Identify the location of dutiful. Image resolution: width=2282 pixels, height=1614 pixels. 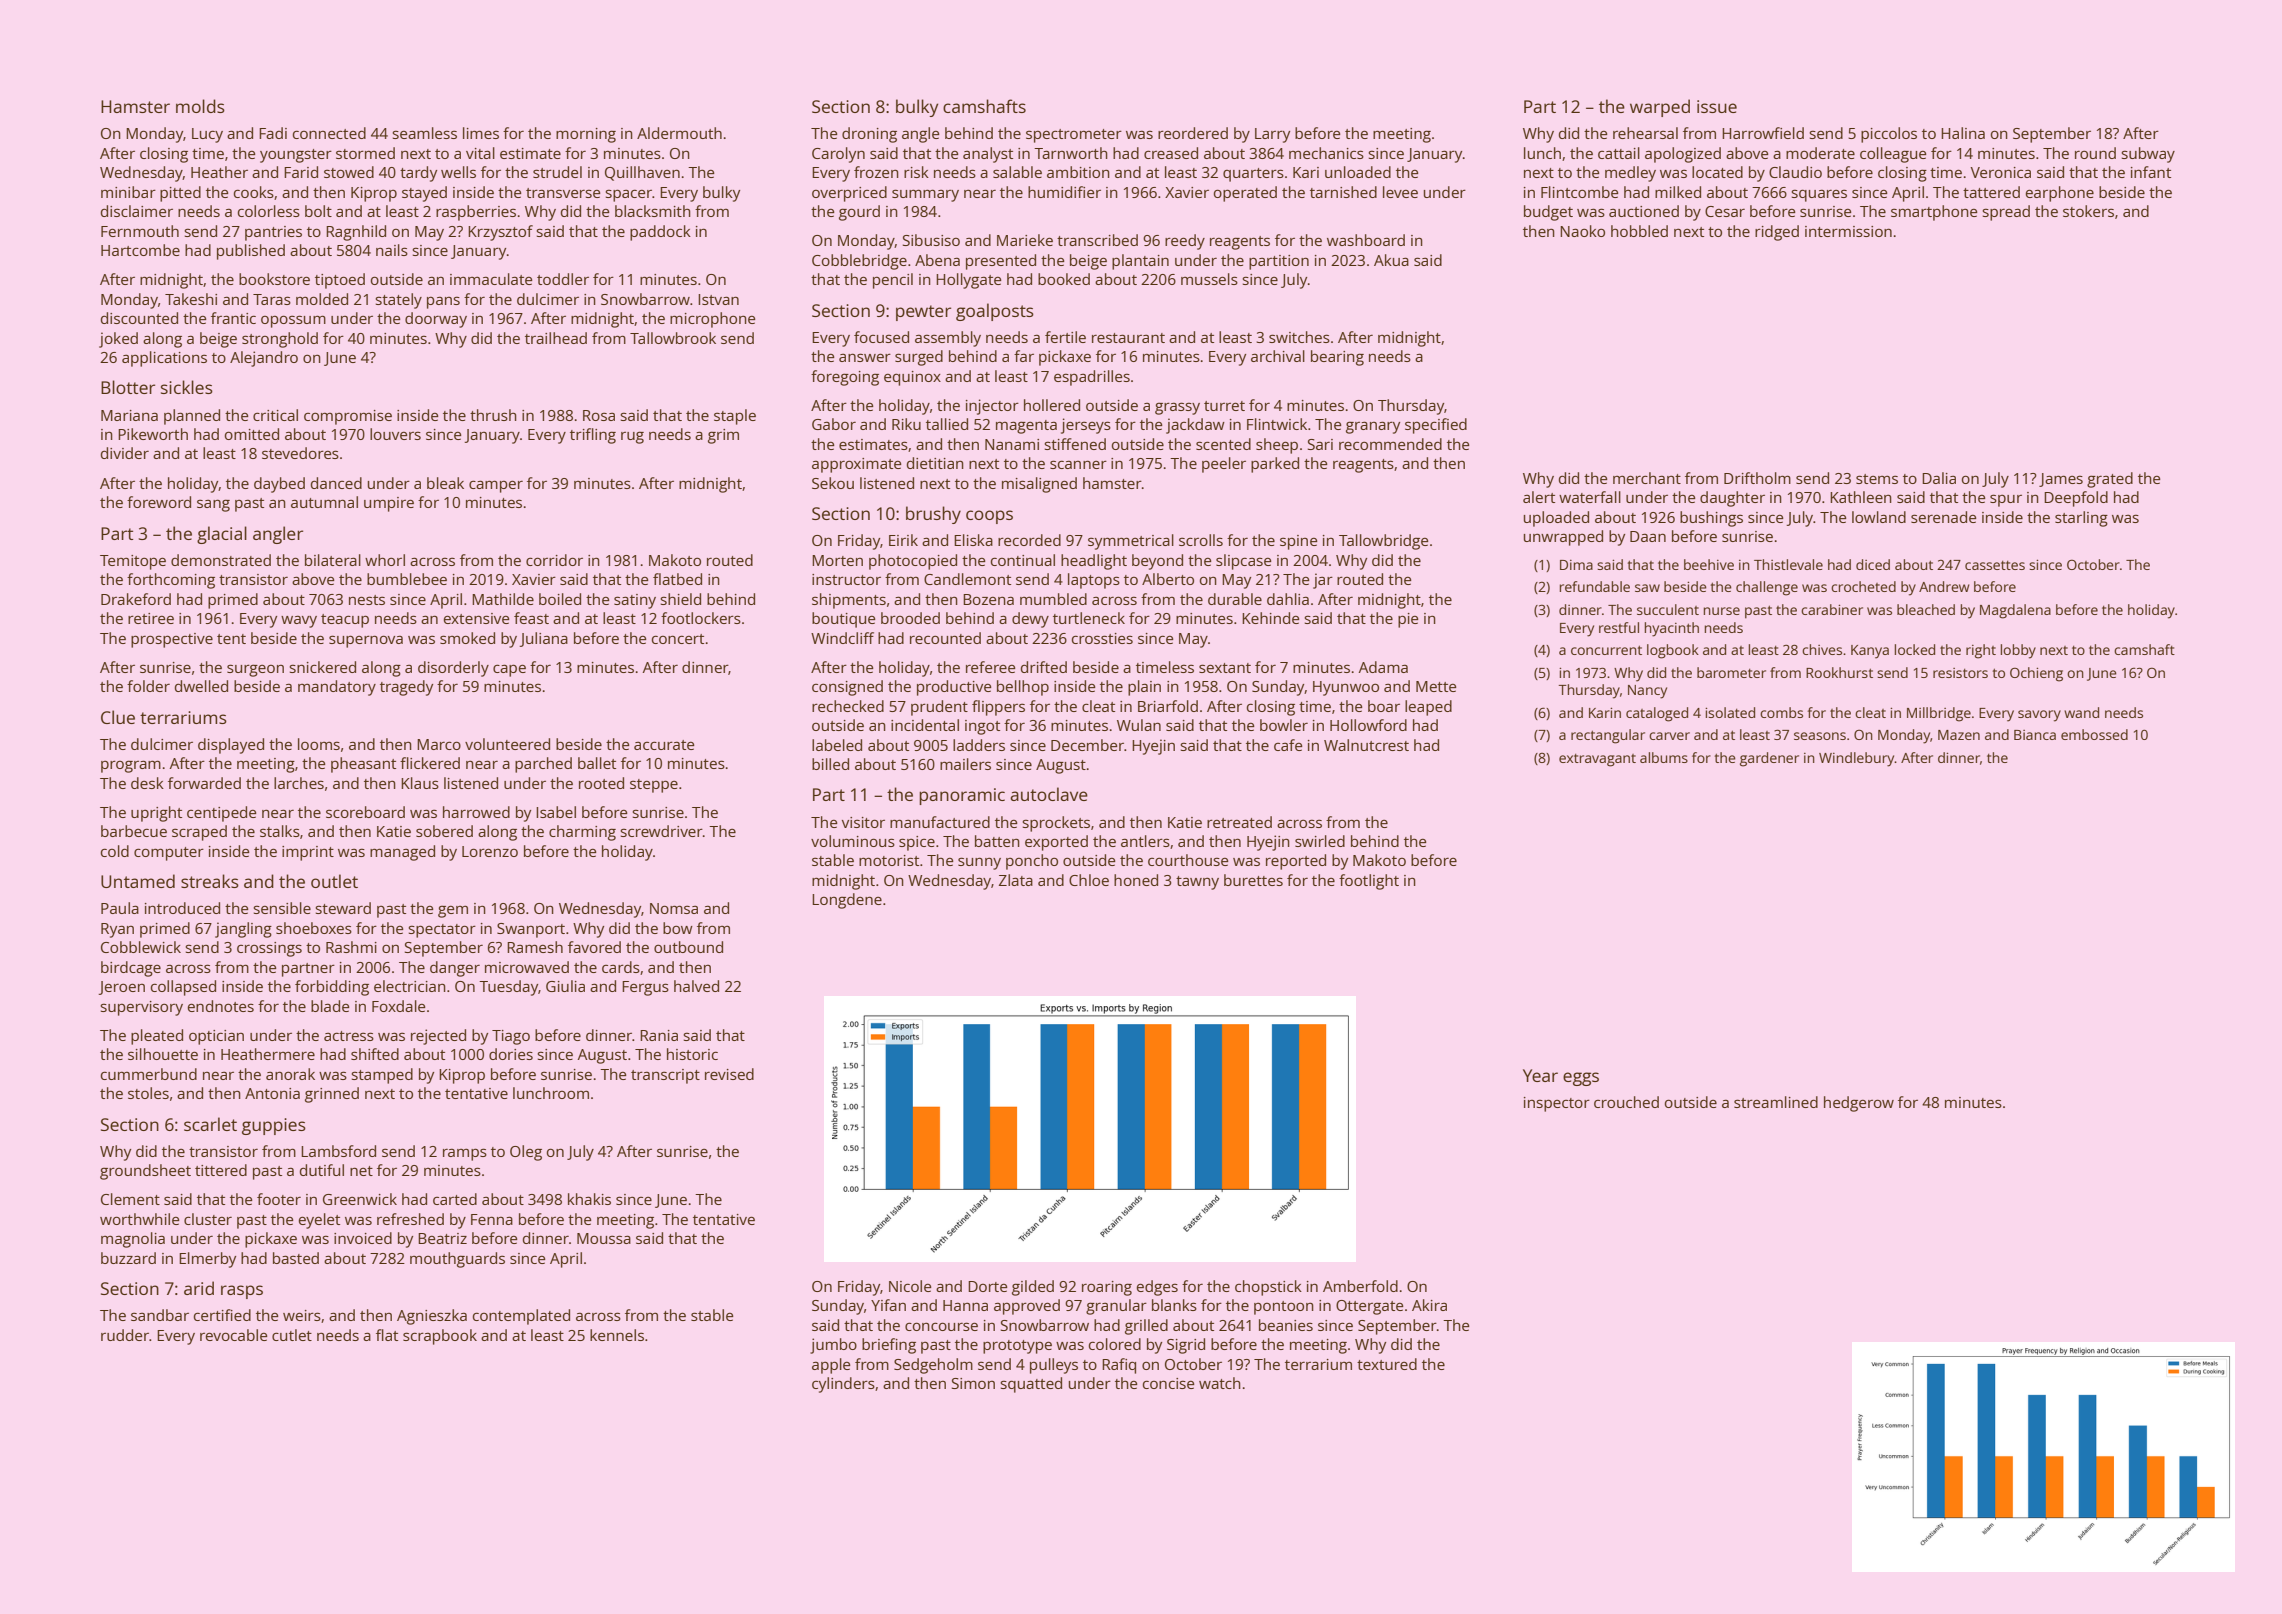
(322, 1170).
